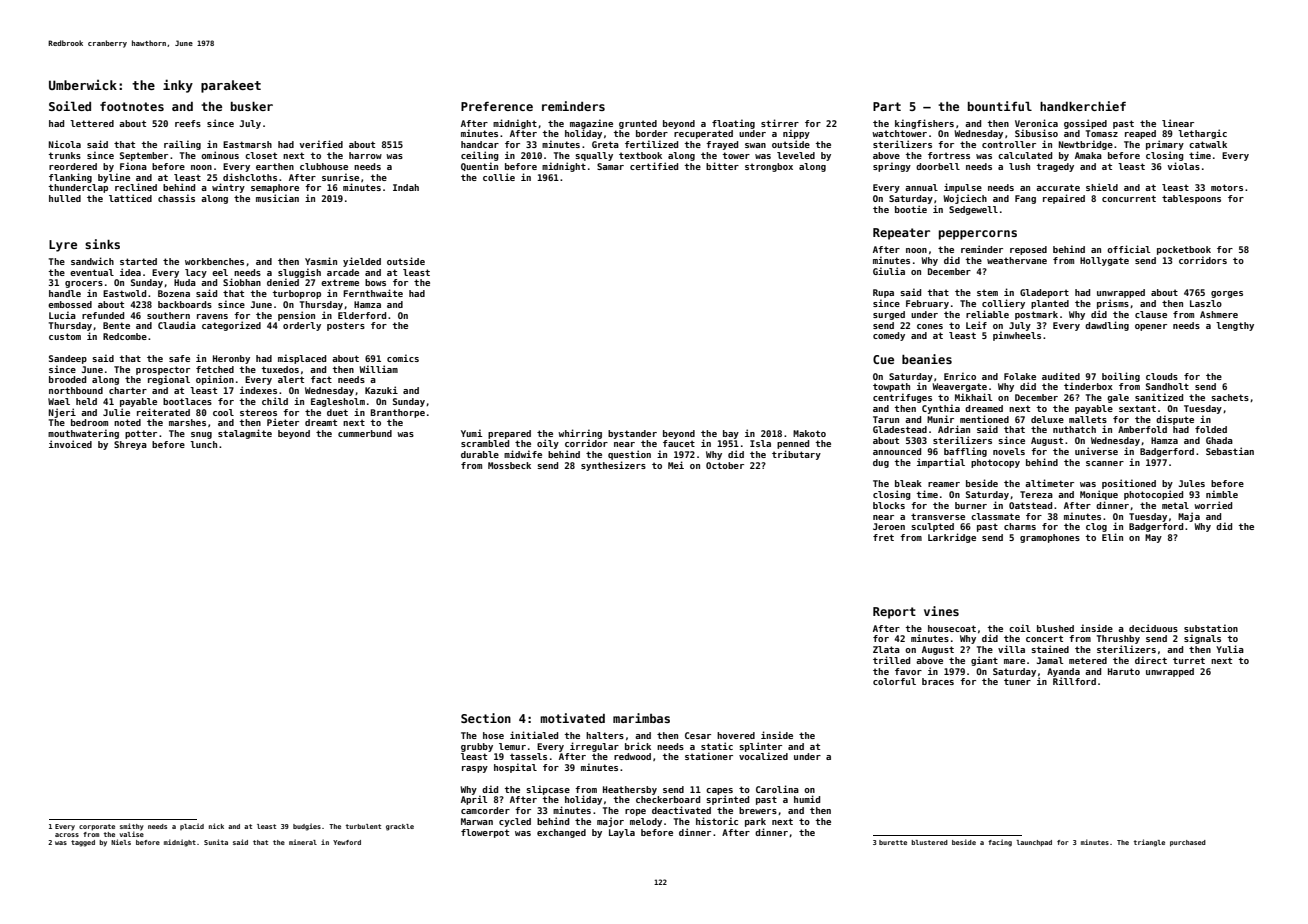 Image resolution: width=1308 pixels, height=924 pixels. What do you see at coordinates (883, 293) in the document?
I see `Rupa` at bounding box center [883, 293].
